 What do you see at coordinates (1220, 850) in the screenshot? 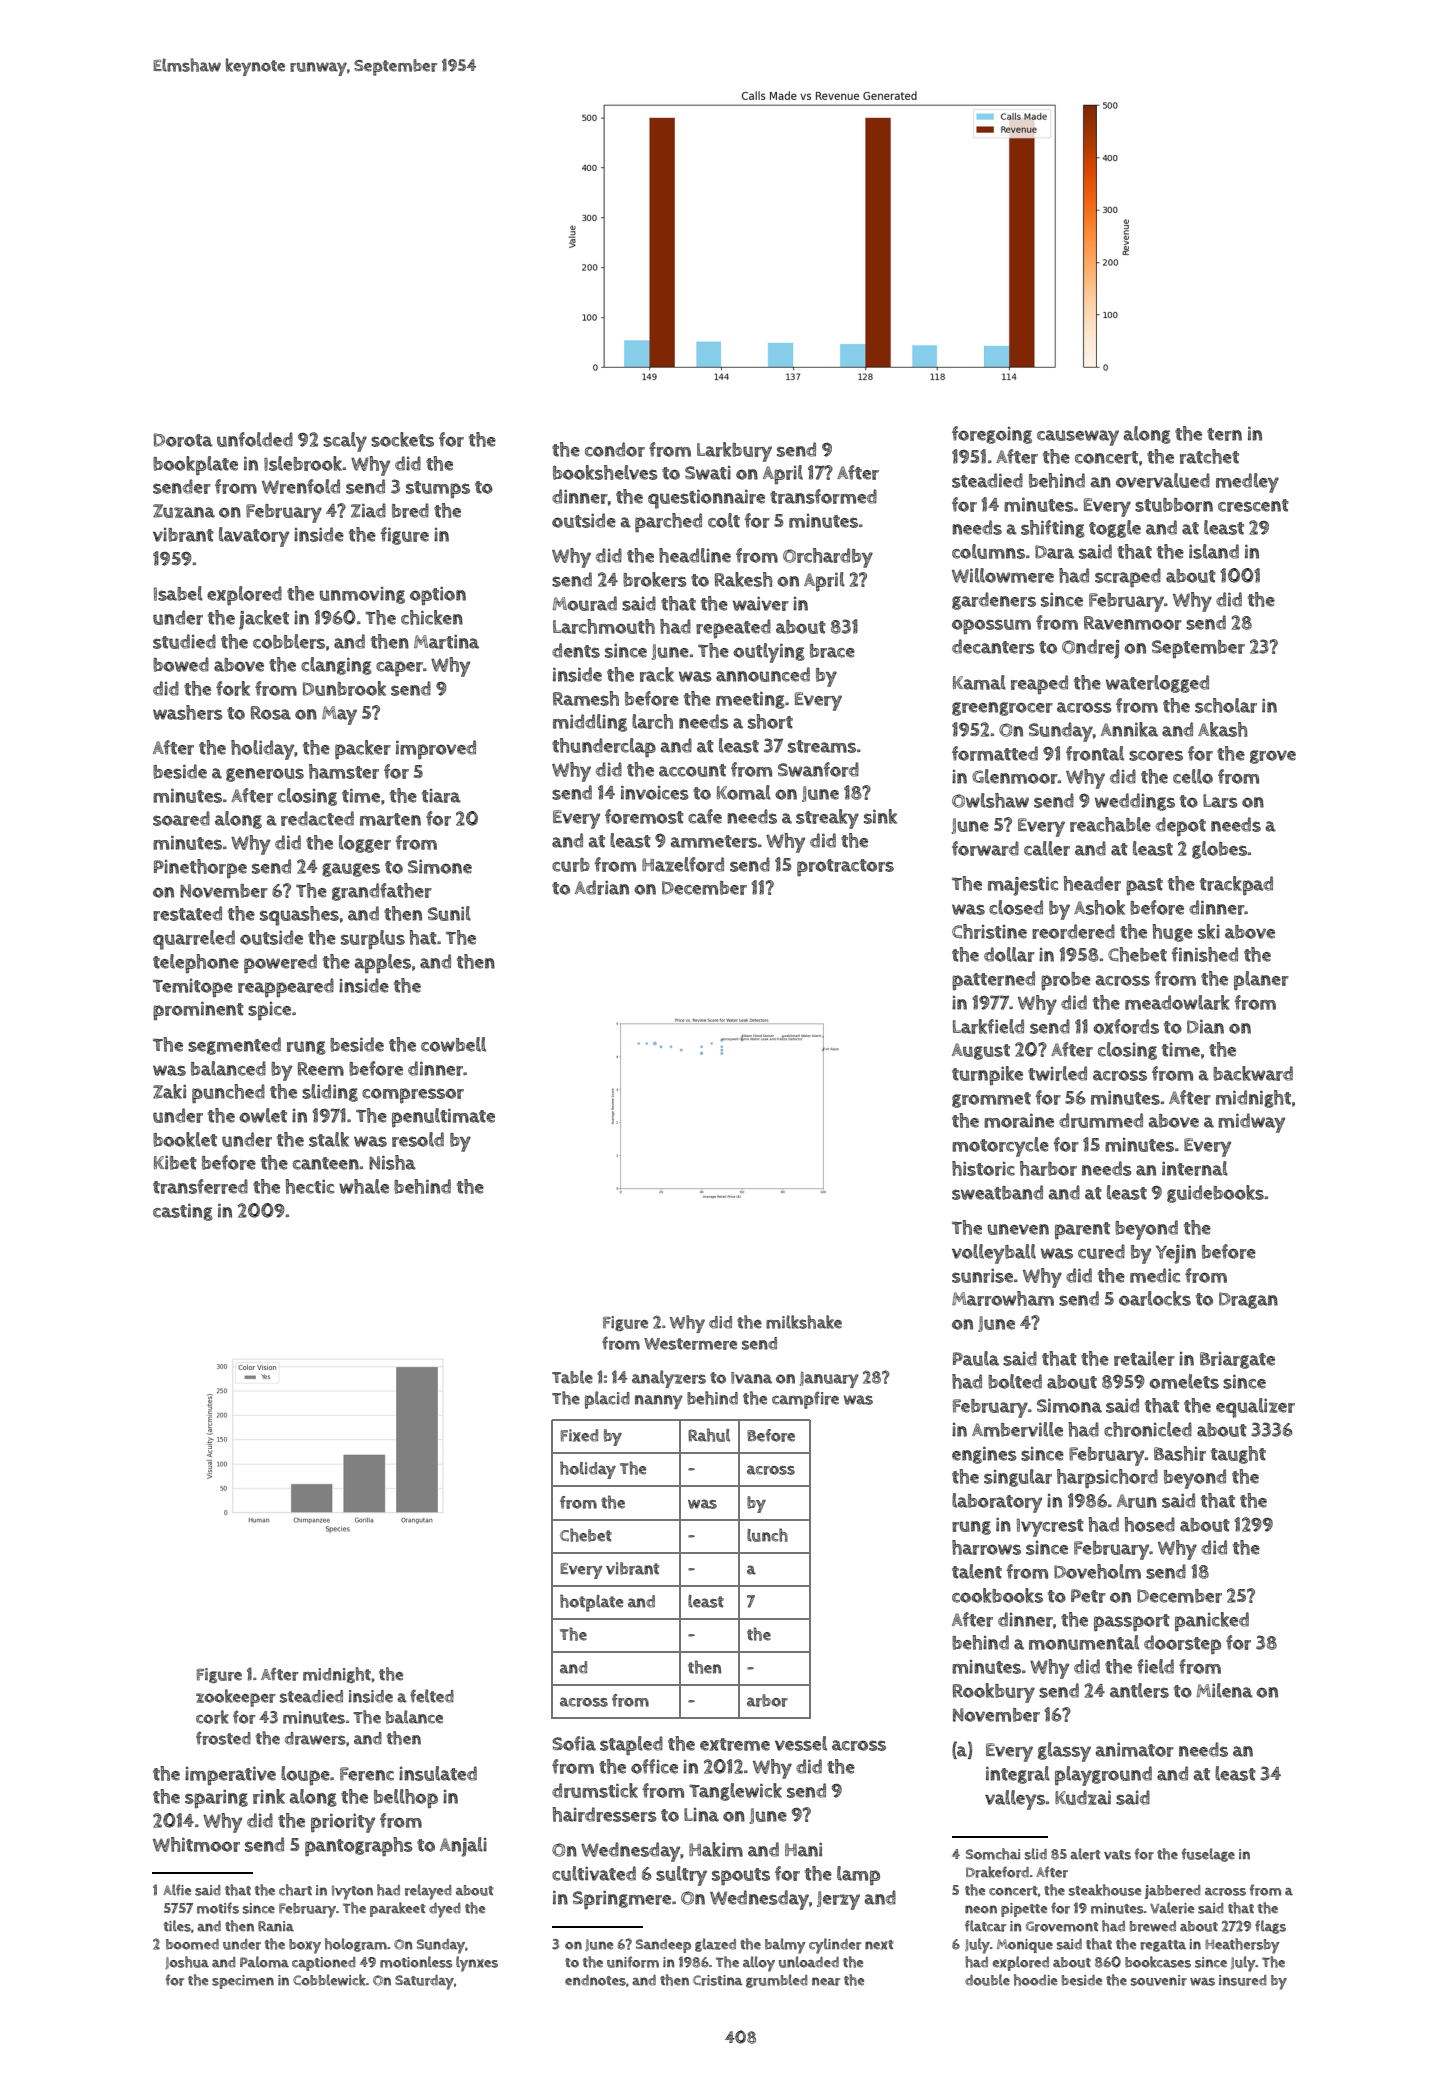
I see `globes` at bounding box center [1220, 850].
